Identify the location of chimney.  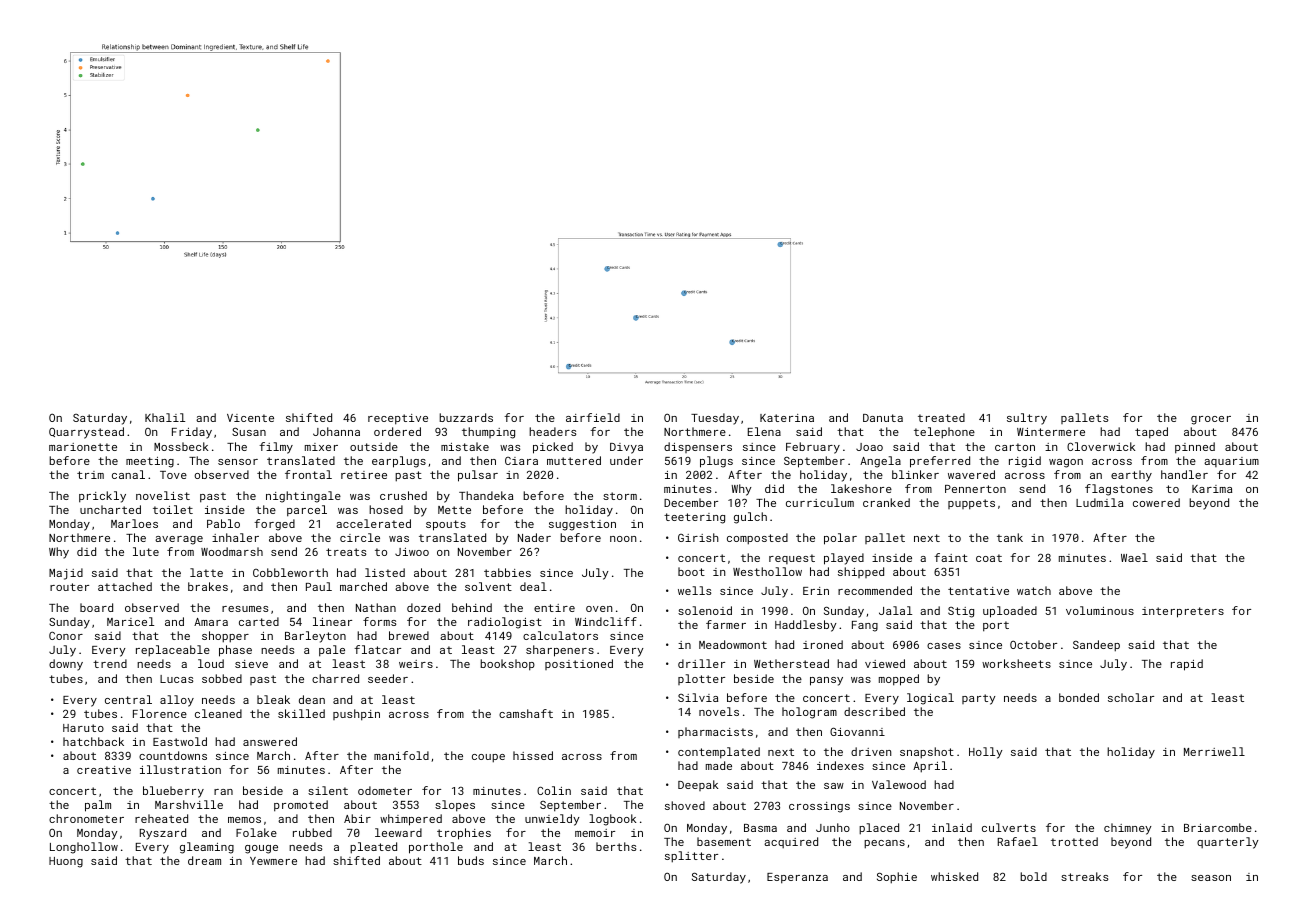
(1128, 829).
